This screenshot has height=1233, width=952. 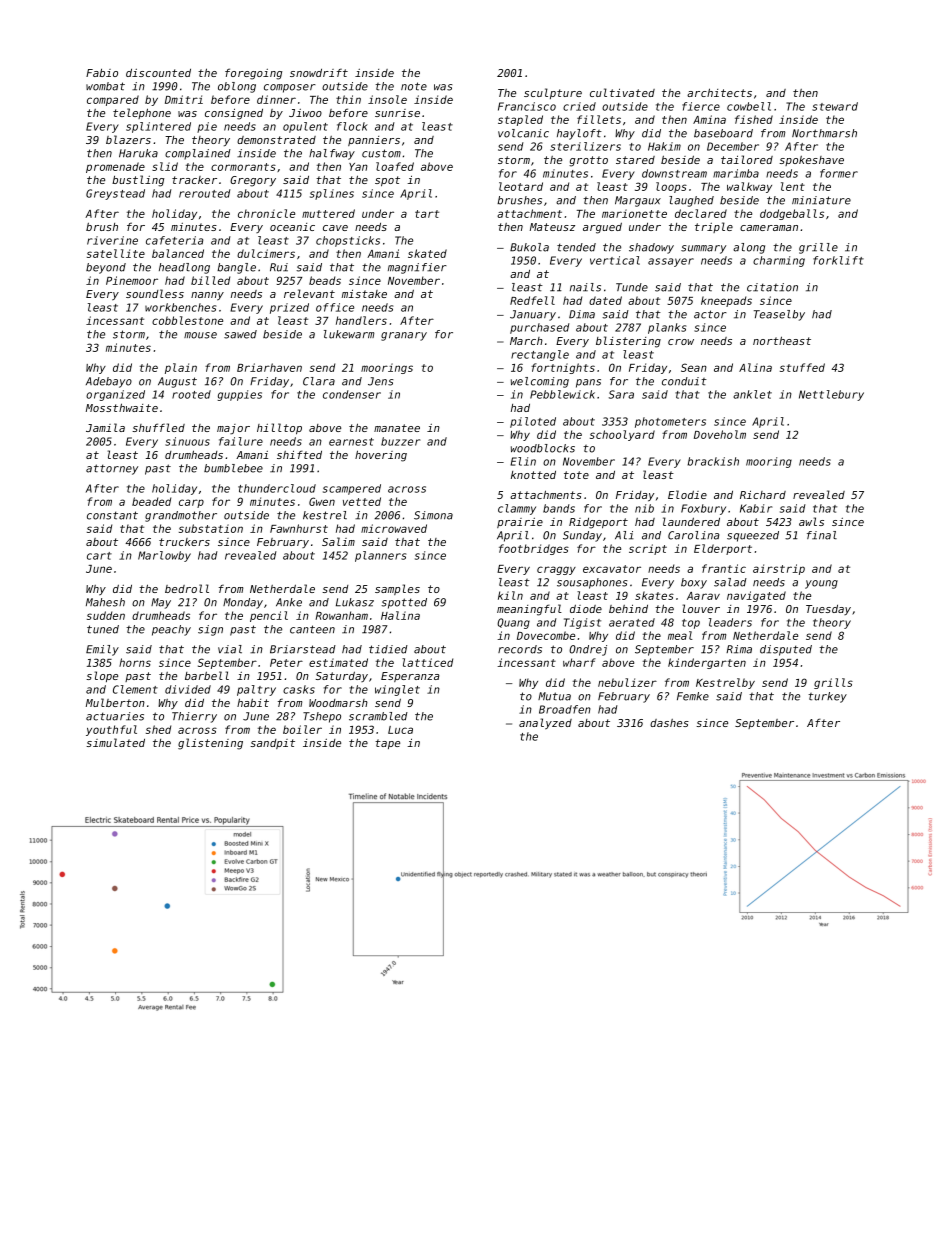 What do you see at coordinates (517, 509) in the screenshot?
I see `clammy` at bounding box center [517, 509].
